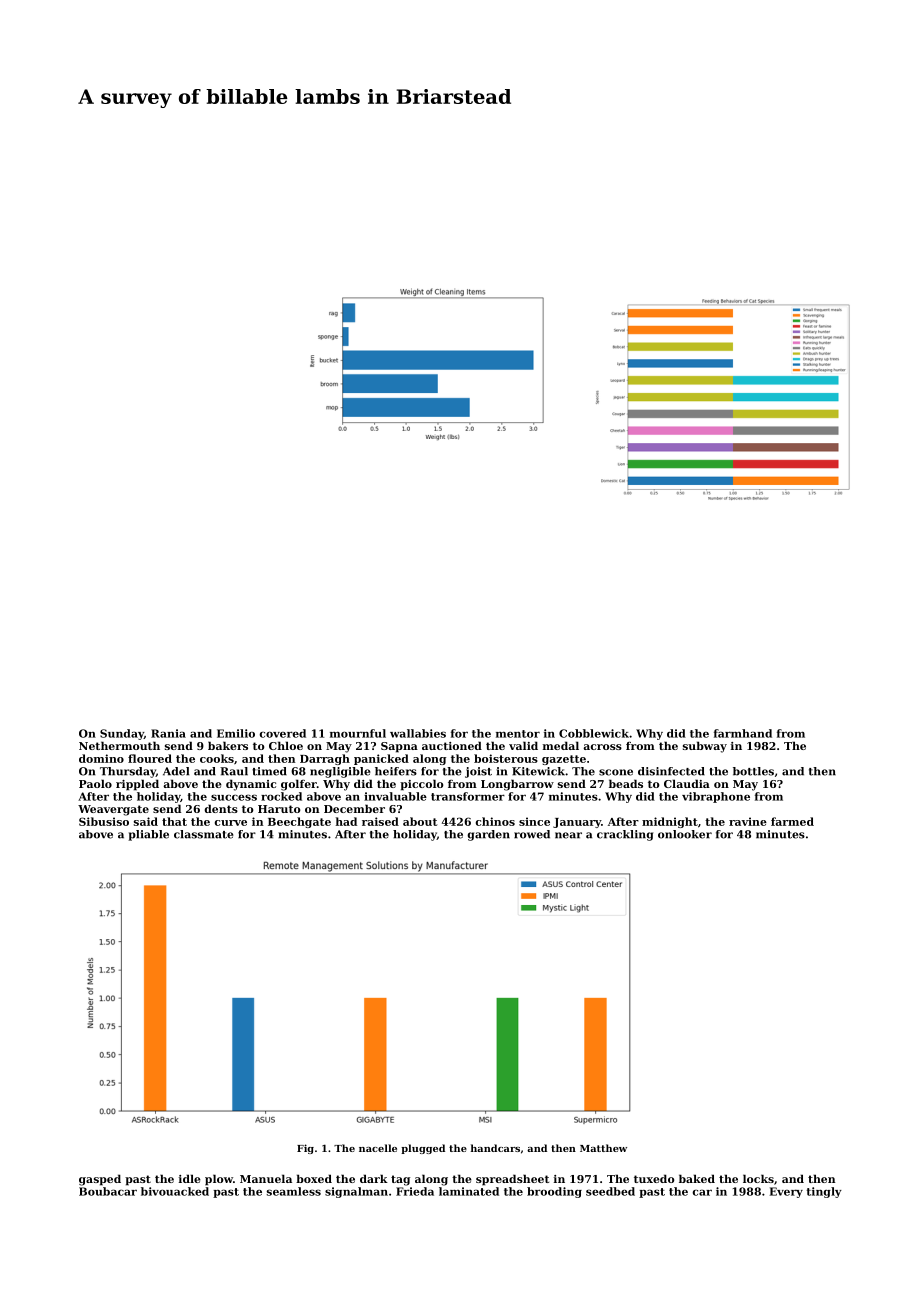 This image has width=924, height=1308. Describe the element at coordinates (148, 835) in the image. I see `pliable` at that location.
